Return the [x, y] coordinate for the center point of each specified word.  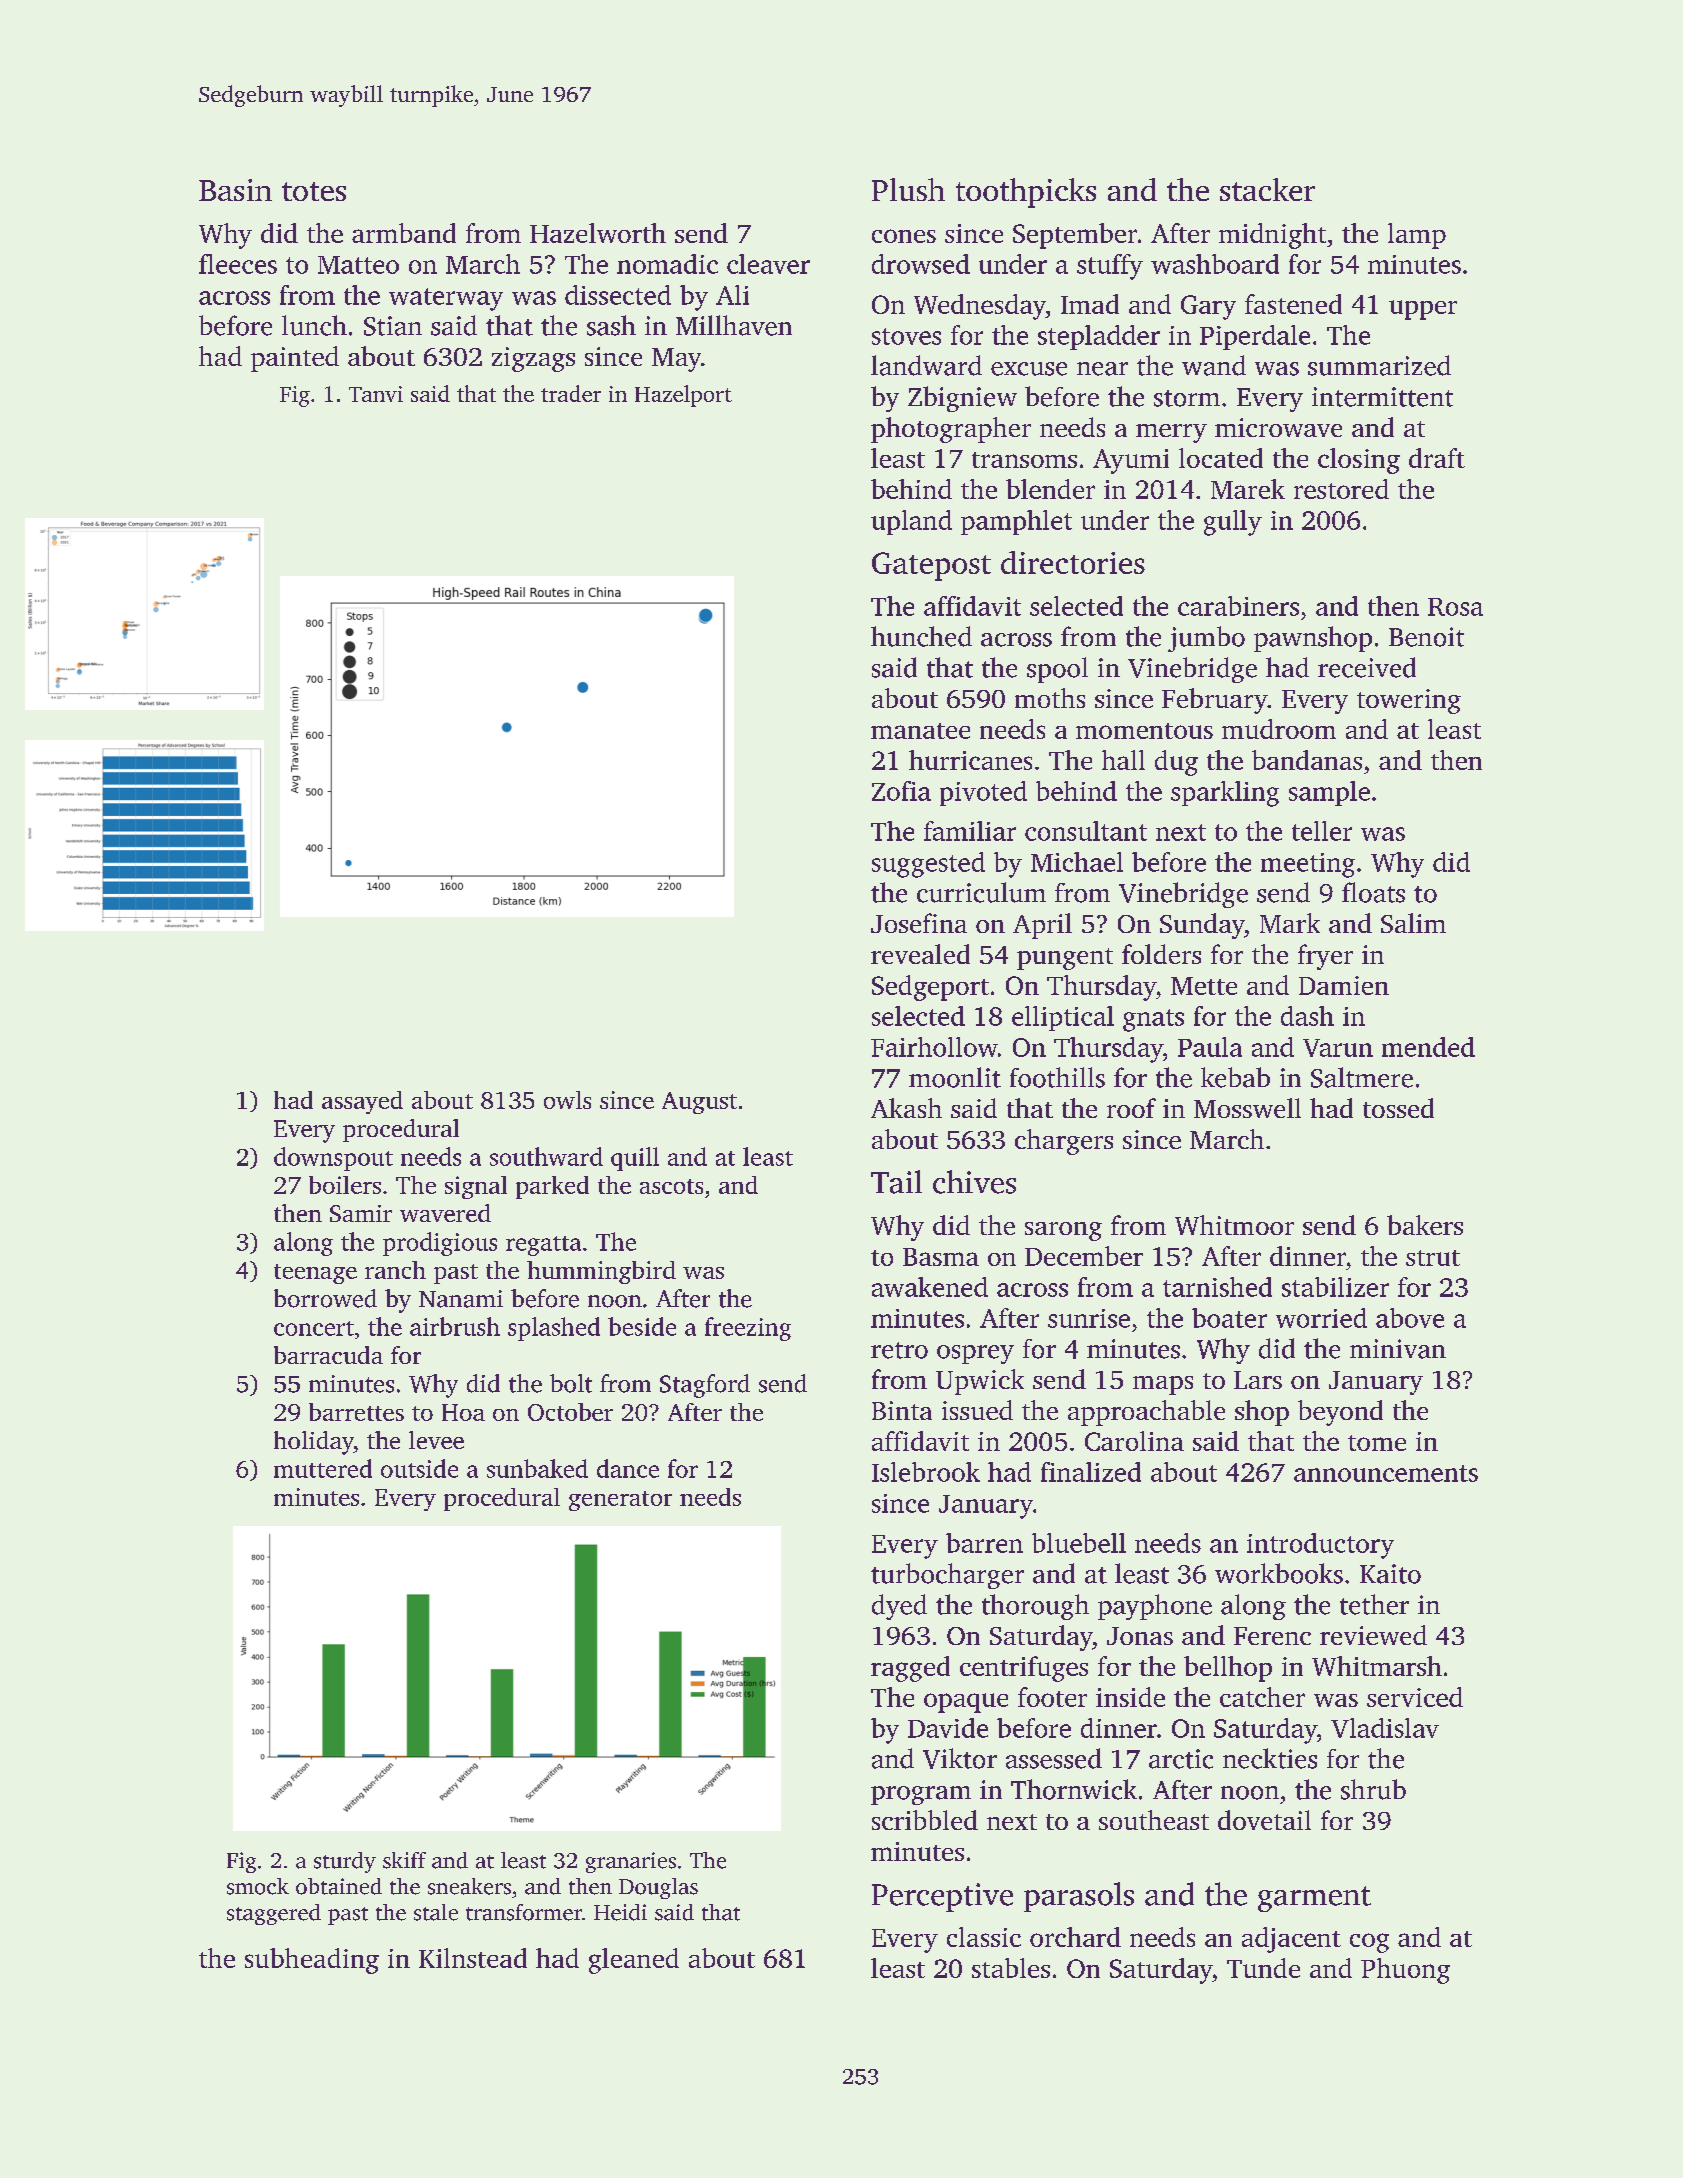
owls [567, 1100]
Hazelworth [598, 233]
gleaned [634, 1961]
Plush [908, 189]
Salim [1413, 923]
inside [1130, 1697]
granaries [631, 1862]
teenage [315, 1274]
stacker [1267, 189]
